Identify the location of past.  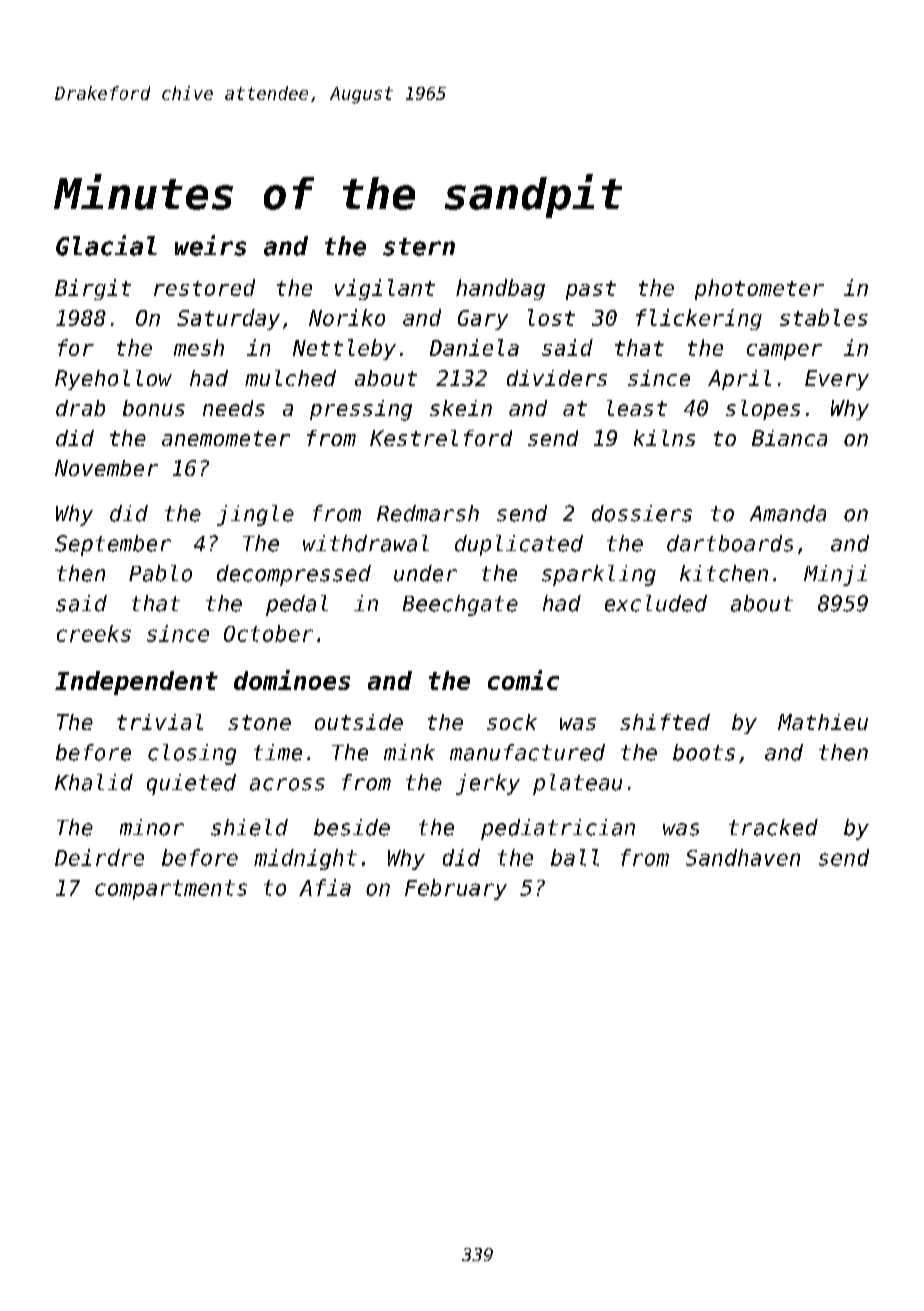
(591, 290).
